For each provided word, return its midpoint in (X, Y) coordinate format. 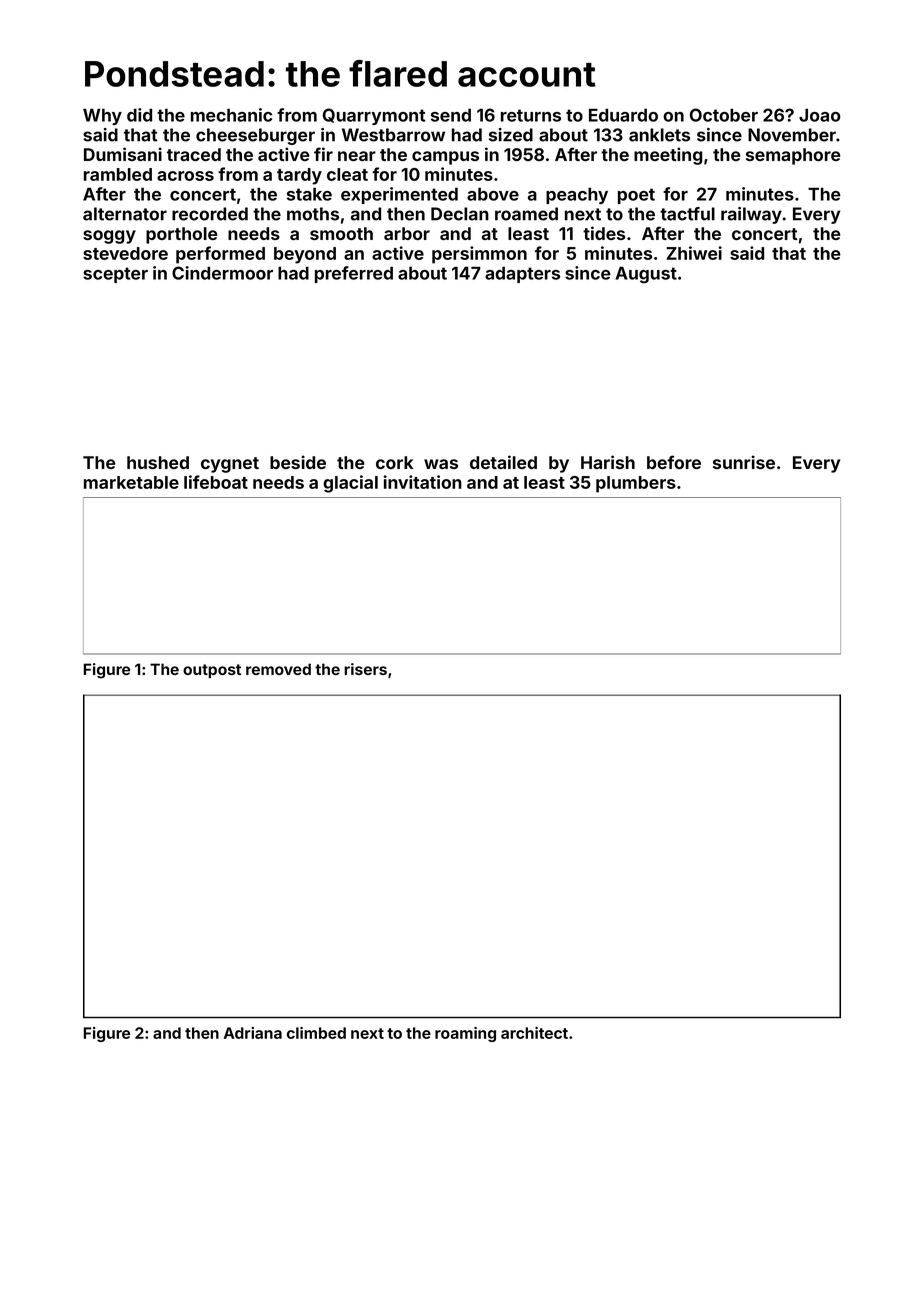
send (451, 115)
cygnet (230, 465)
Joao (820, 115)
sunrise (744, 462)
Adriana (253, 1033)
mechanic (231, 115)
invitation (422, 482)
